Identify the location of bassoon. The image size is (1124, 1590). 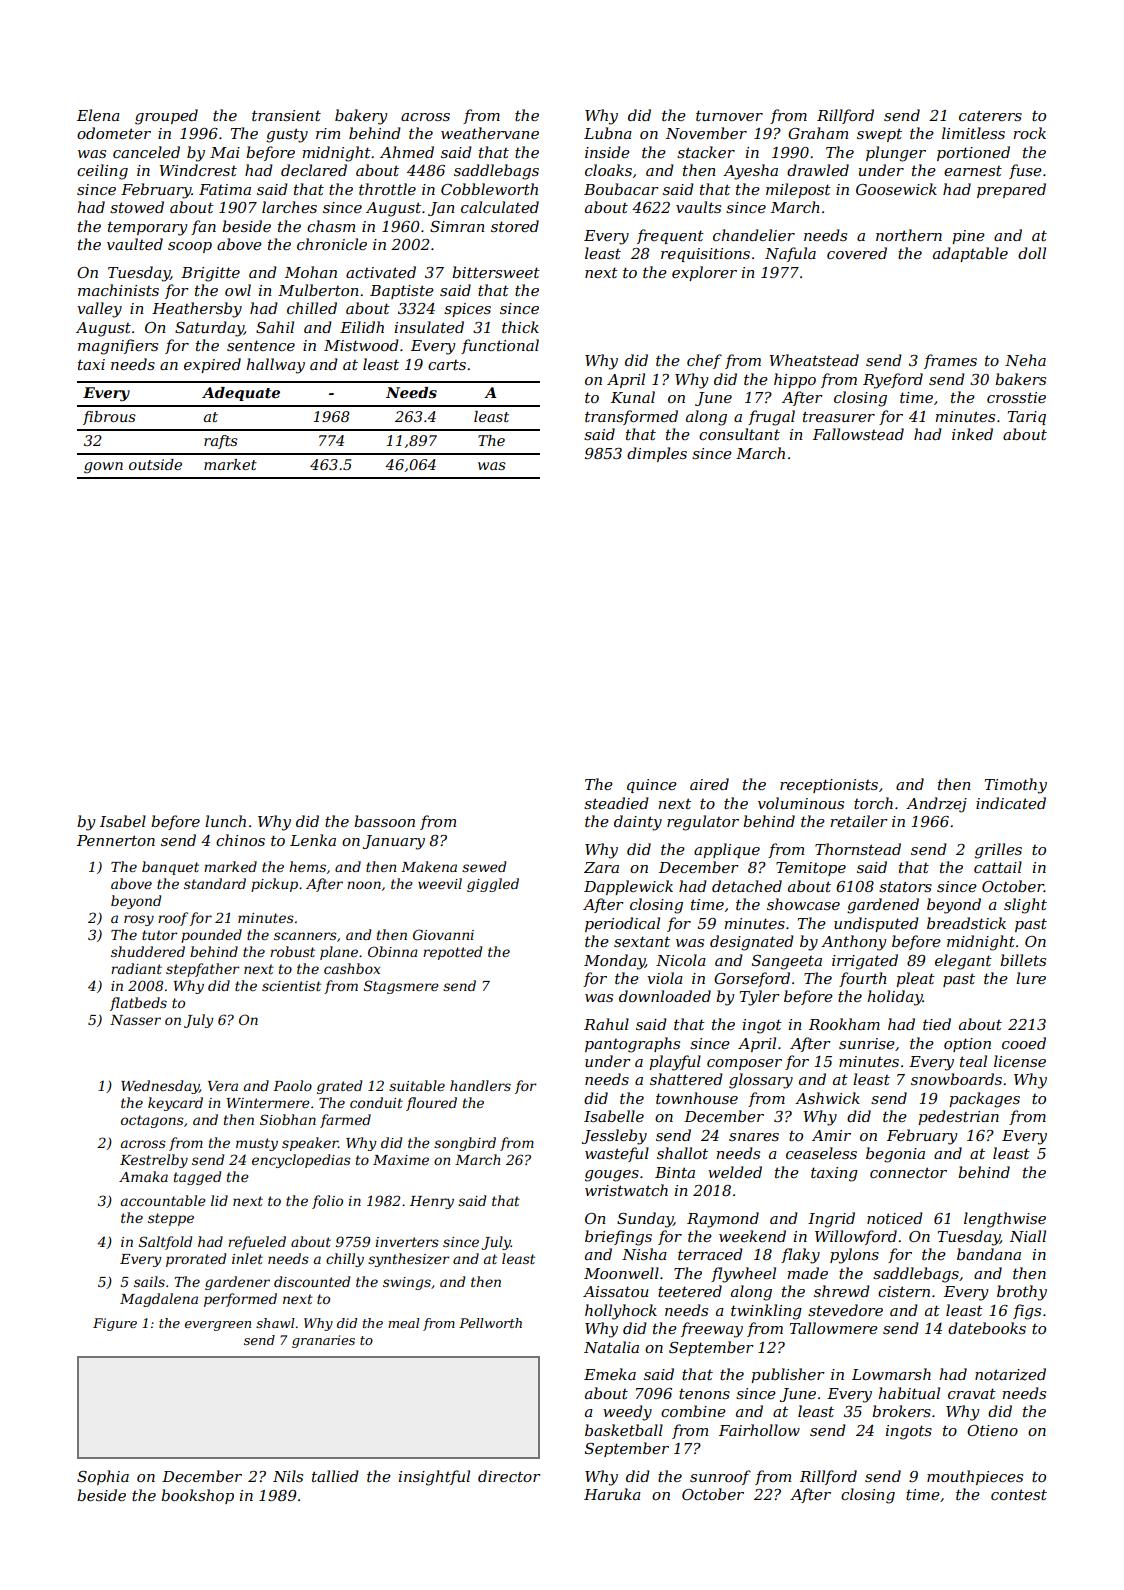
(384, 821).
